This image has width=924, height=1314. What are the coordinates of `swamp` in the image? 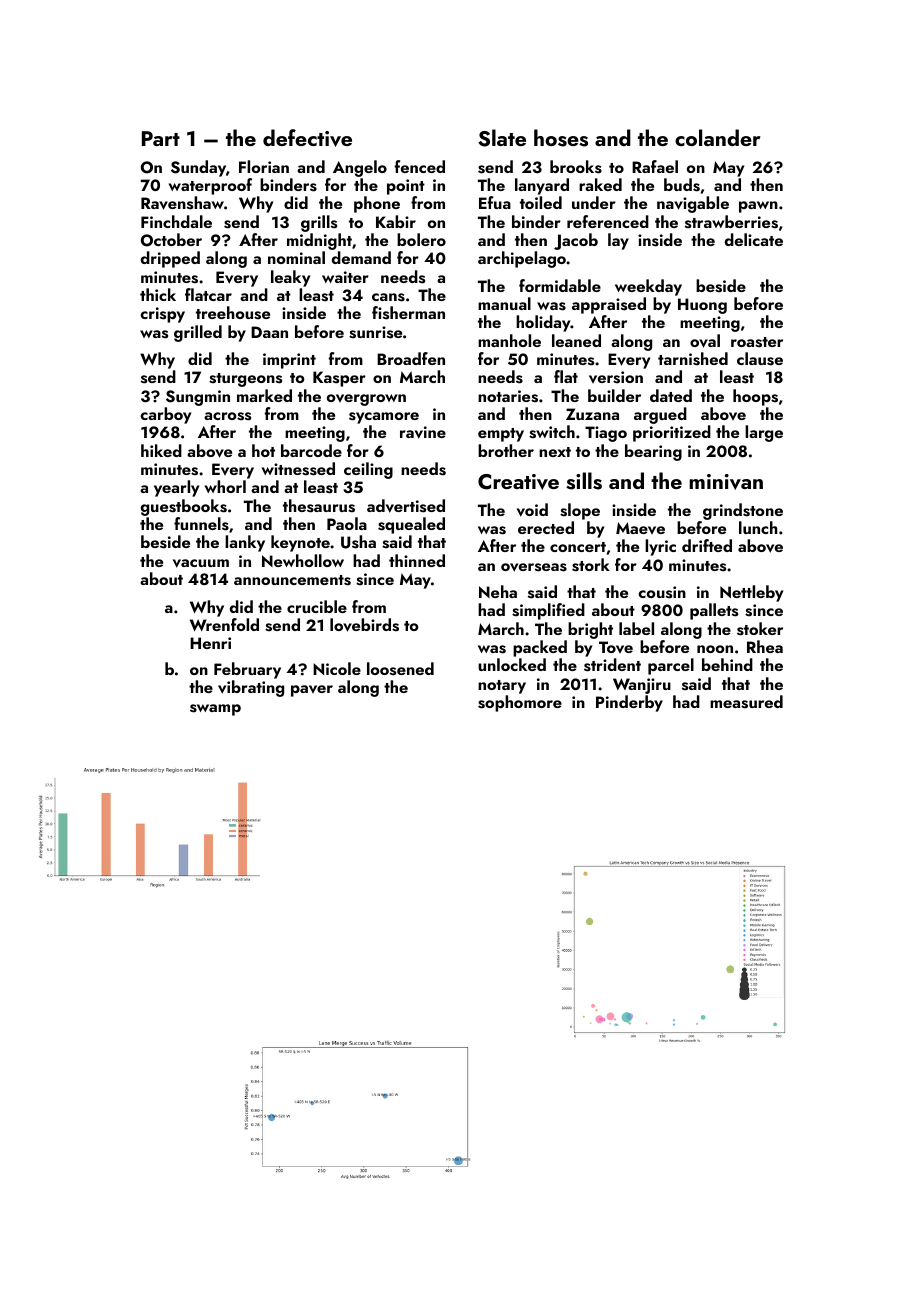 It's located at (215, 710).
